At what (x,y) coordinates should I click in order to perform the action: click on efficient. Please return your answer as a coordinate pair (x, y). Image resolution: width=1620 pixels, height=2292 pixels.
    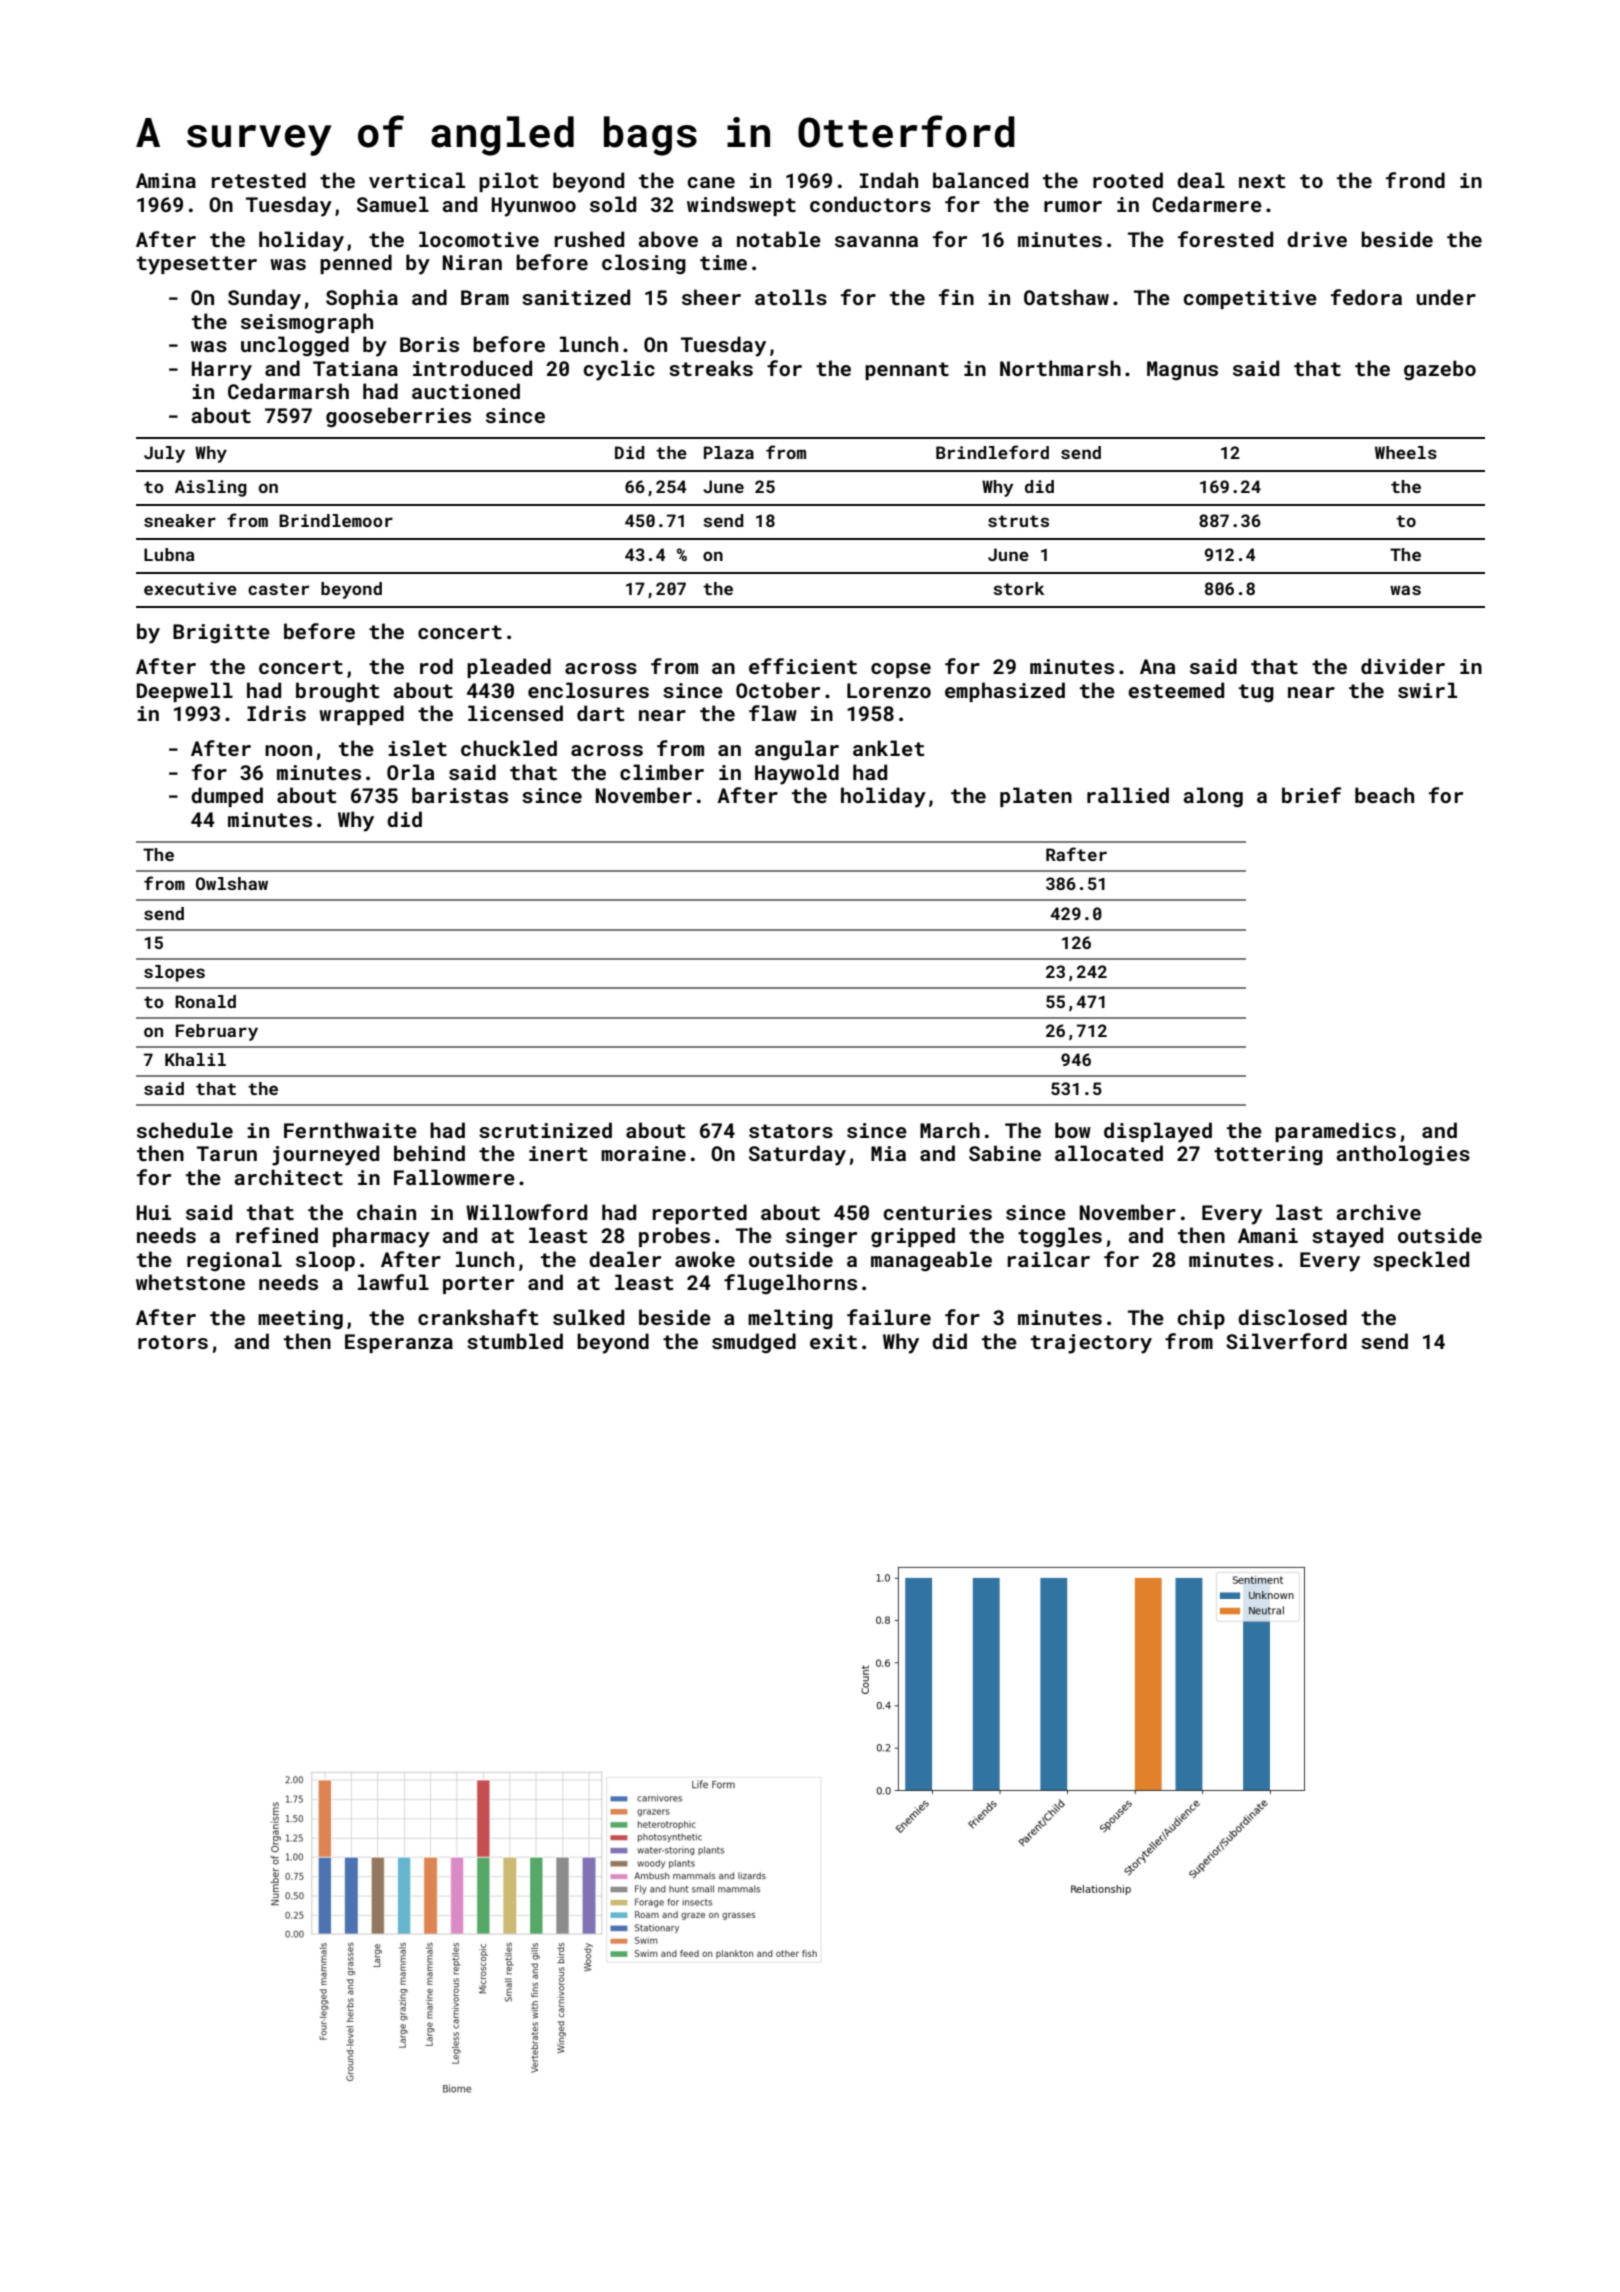
    Looking at the image, I should click on (803, 666).
